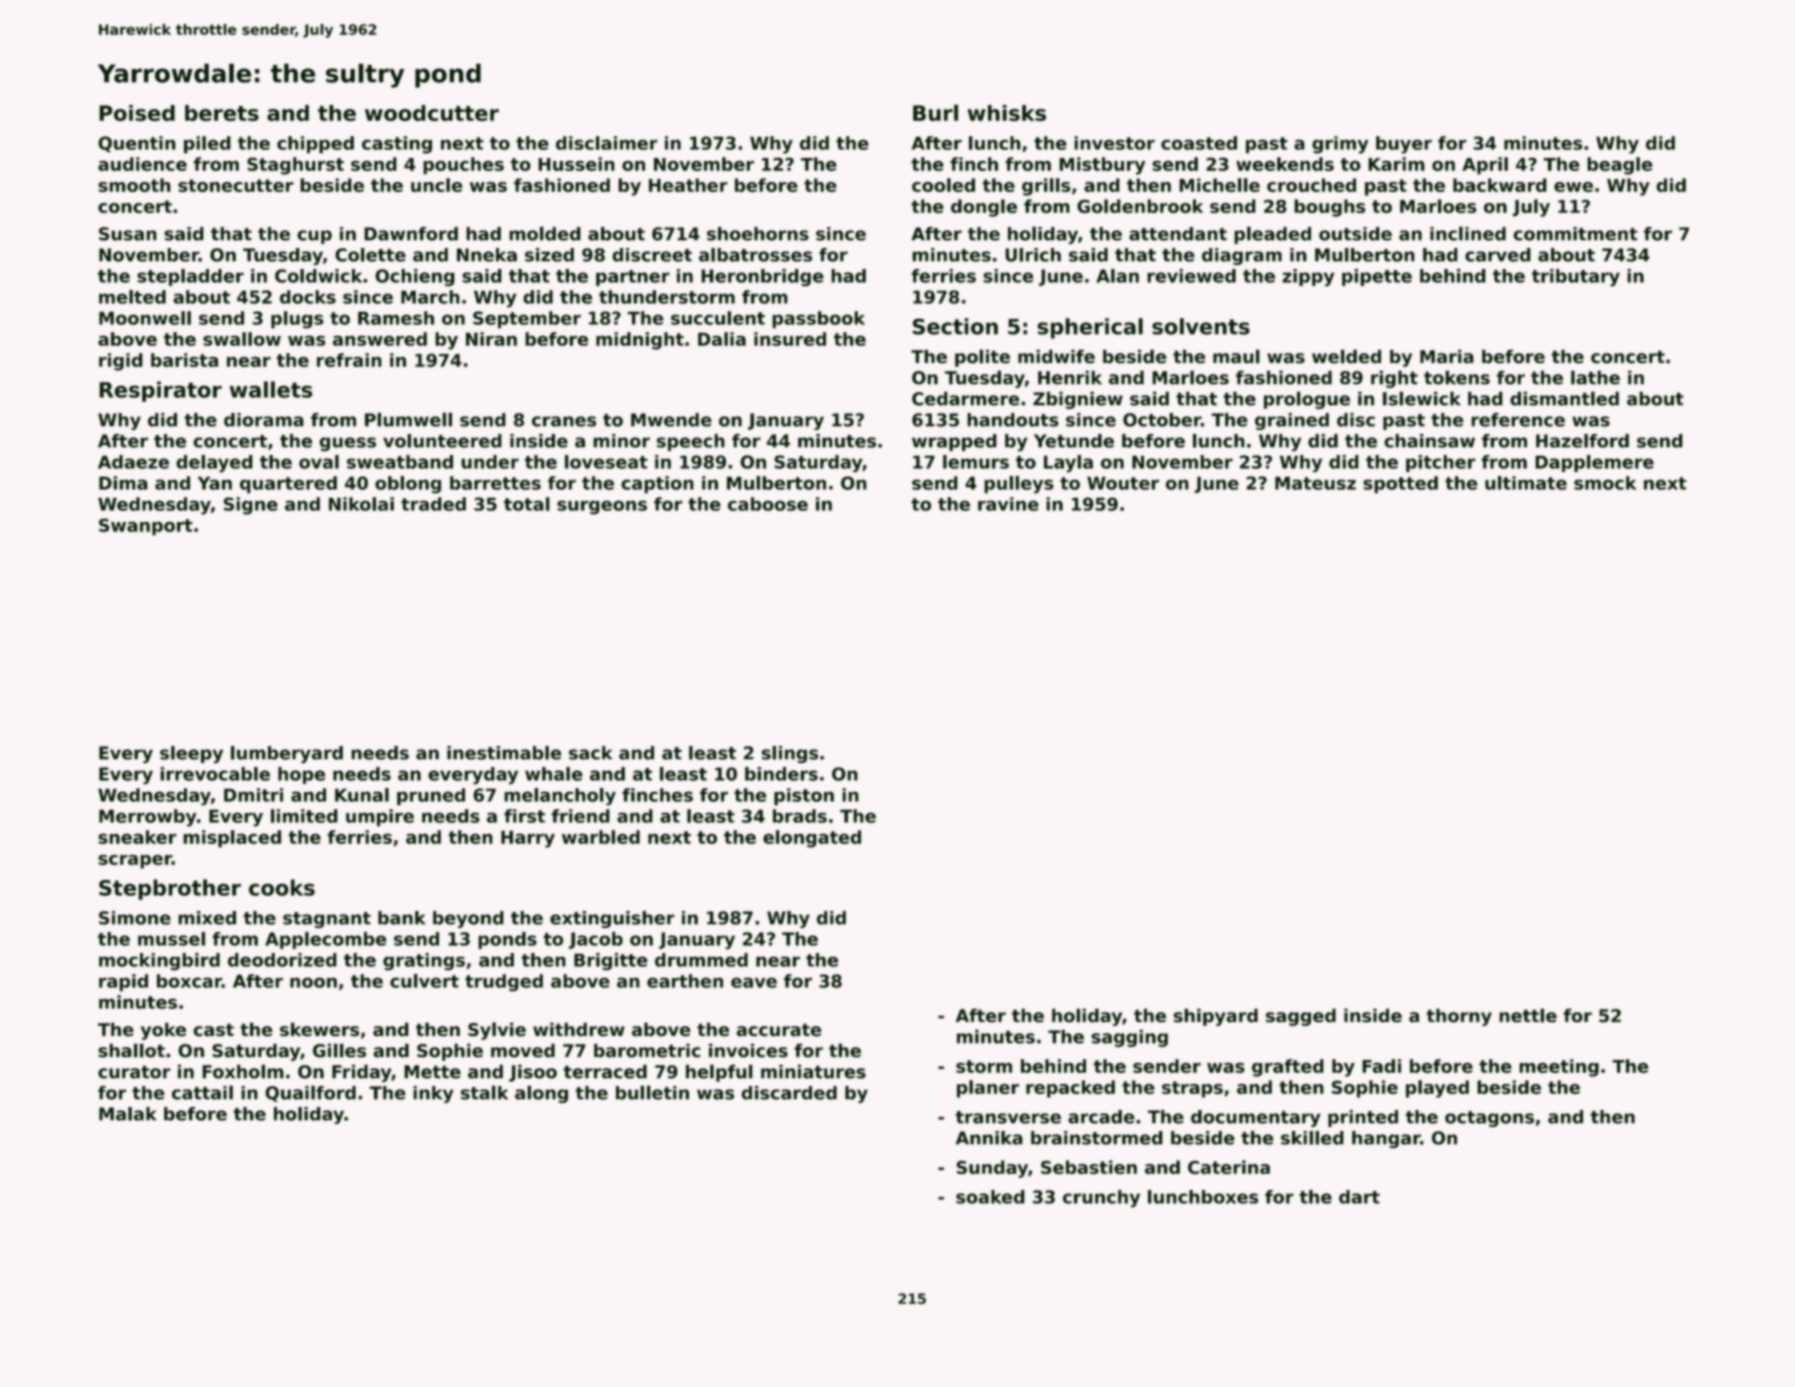 This document has width=1795, height=1387. What do you see at coordinates (1400, 485) in the document?
I see `spotted` at bounding box center [1400, 485].
